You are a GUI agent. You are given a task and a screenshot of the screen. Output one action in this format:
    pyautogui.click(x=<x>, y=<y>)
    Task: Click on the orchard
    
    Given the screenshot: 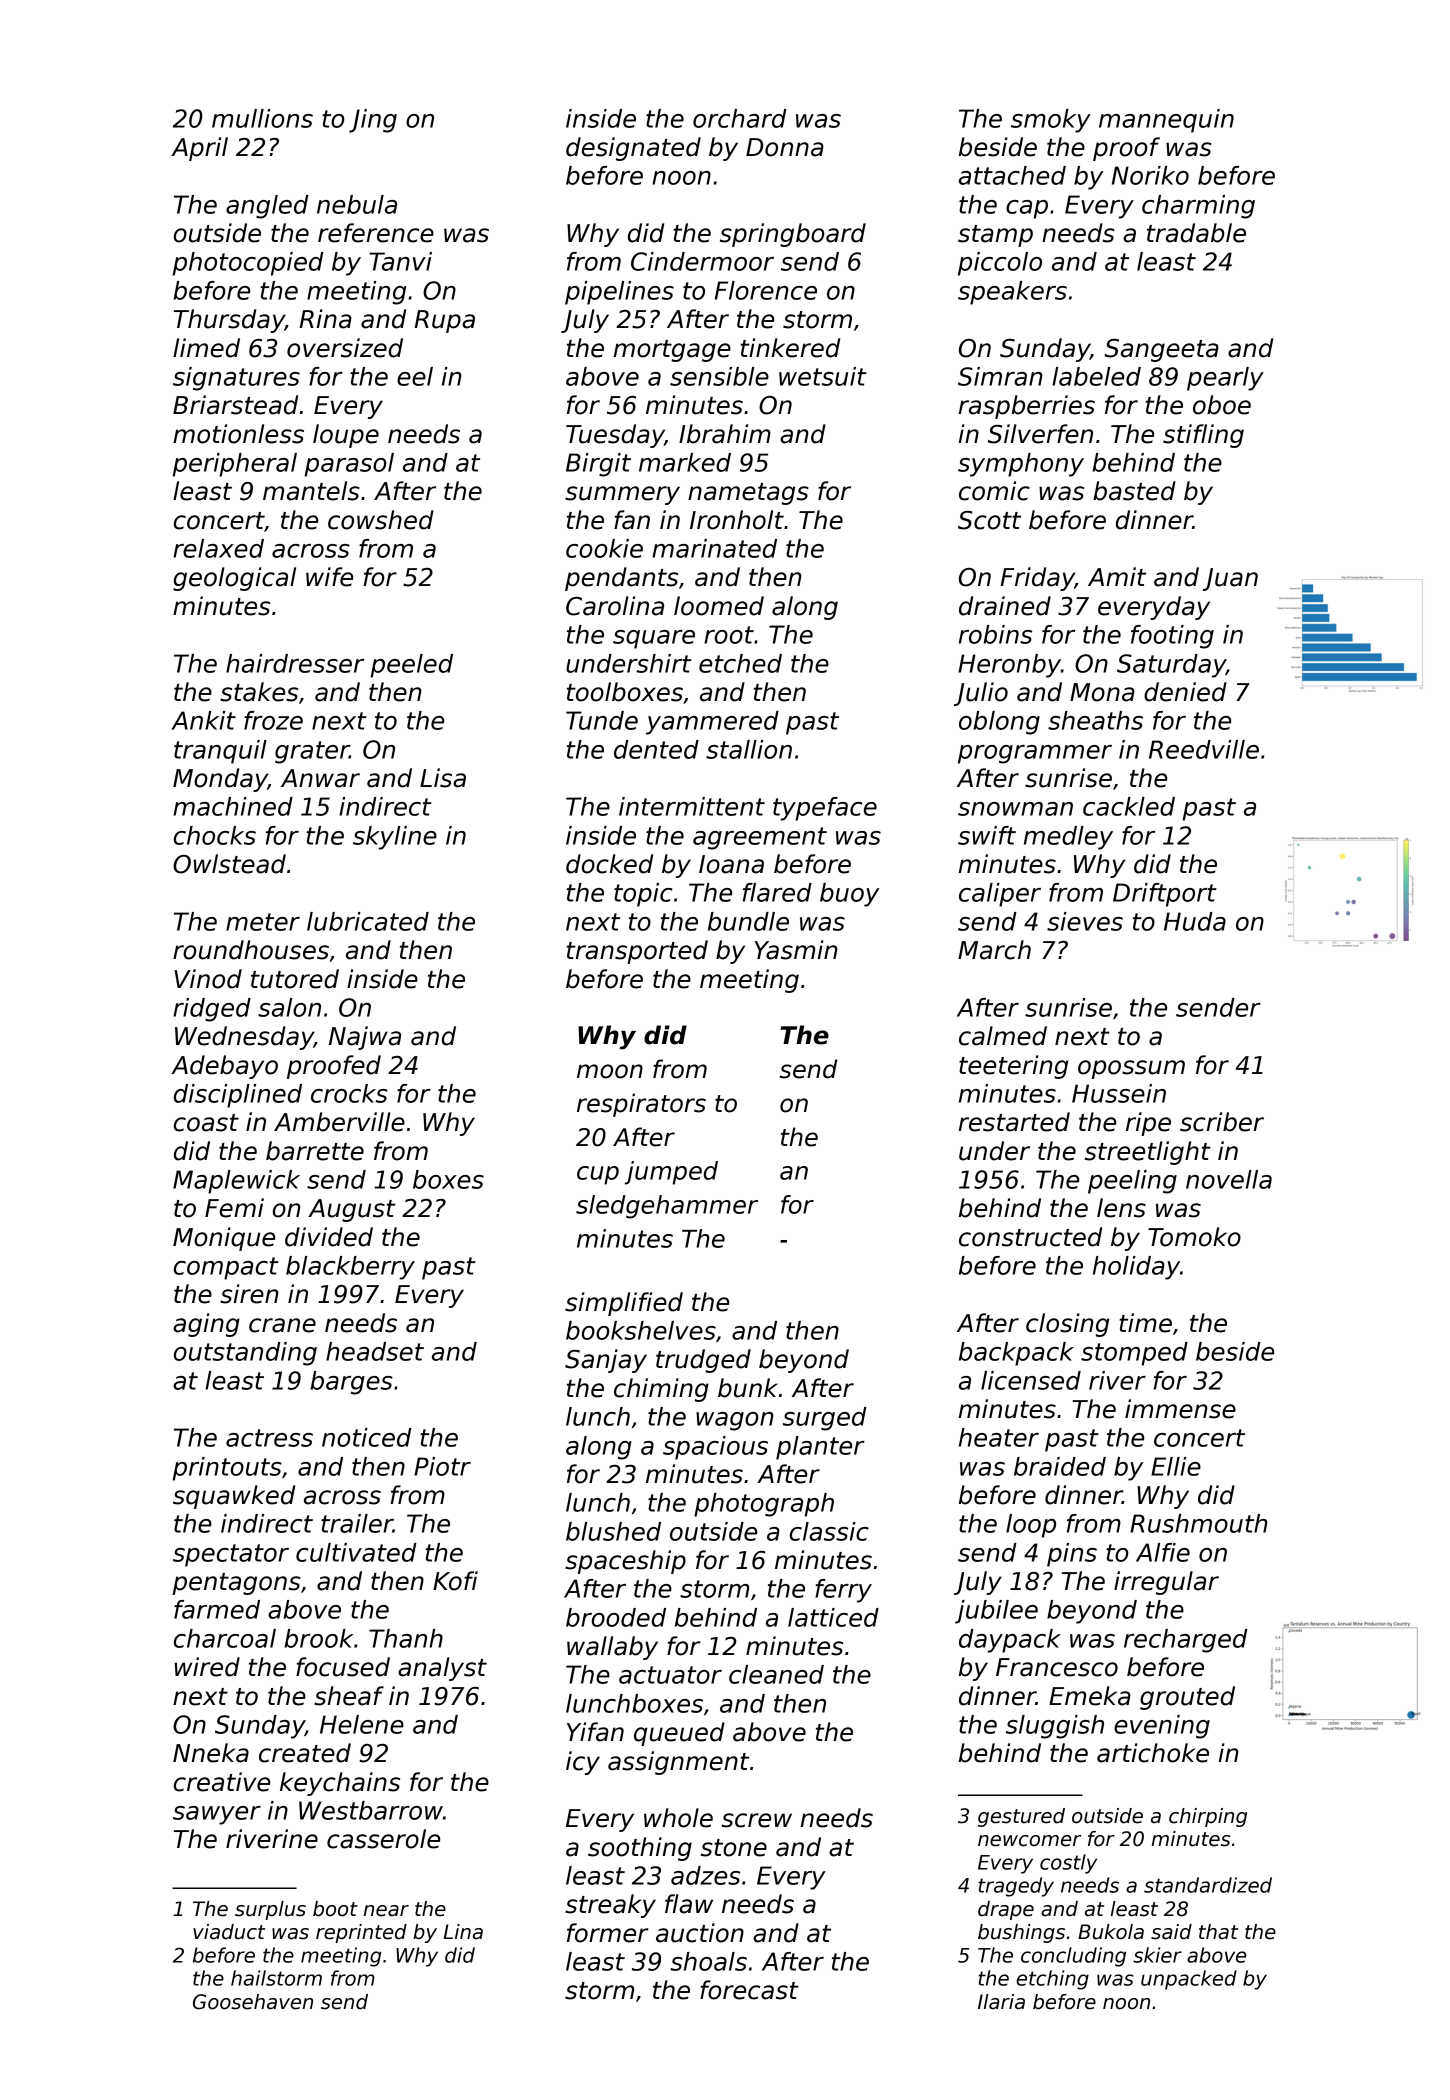 What is the action you would take?
    pyautogui.click(x=740, y=118)
